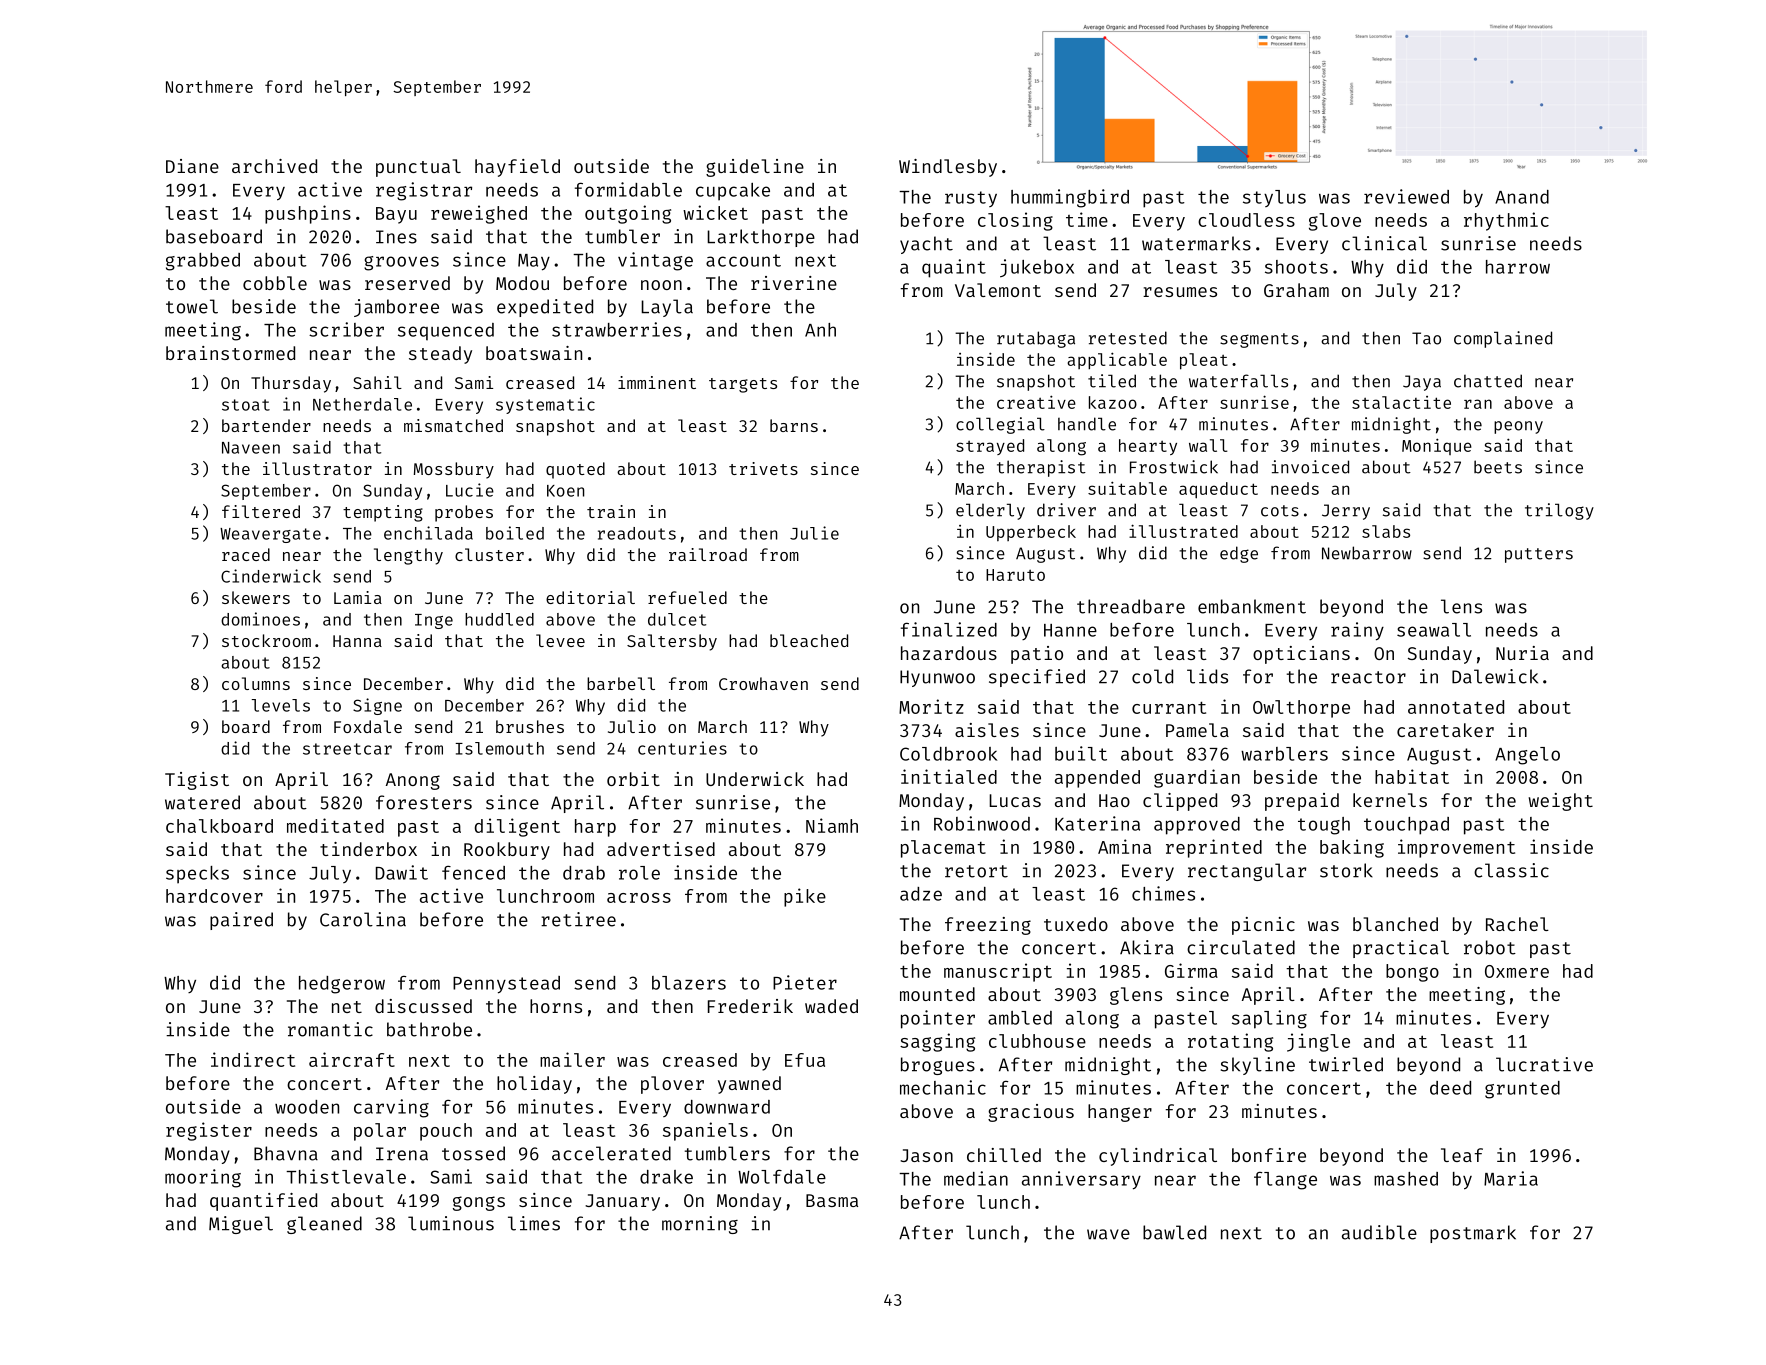 Image resolution: width=1766 pixels, height=1365 pixels. I want to click on gleaned, so click(324, 1225).
